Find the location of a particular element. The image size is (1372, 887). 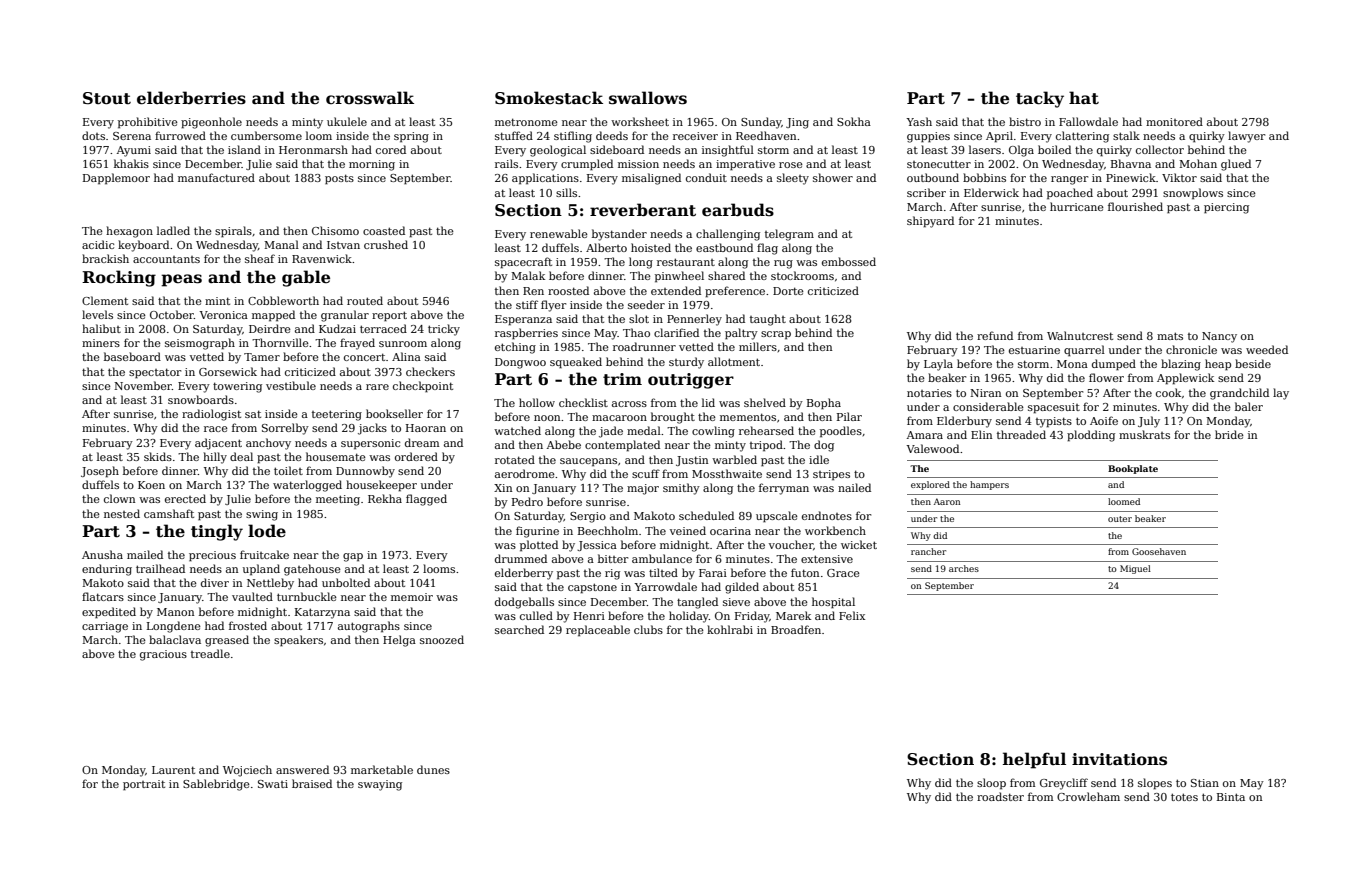

Miguel is located at coordinates (1135, 569).
